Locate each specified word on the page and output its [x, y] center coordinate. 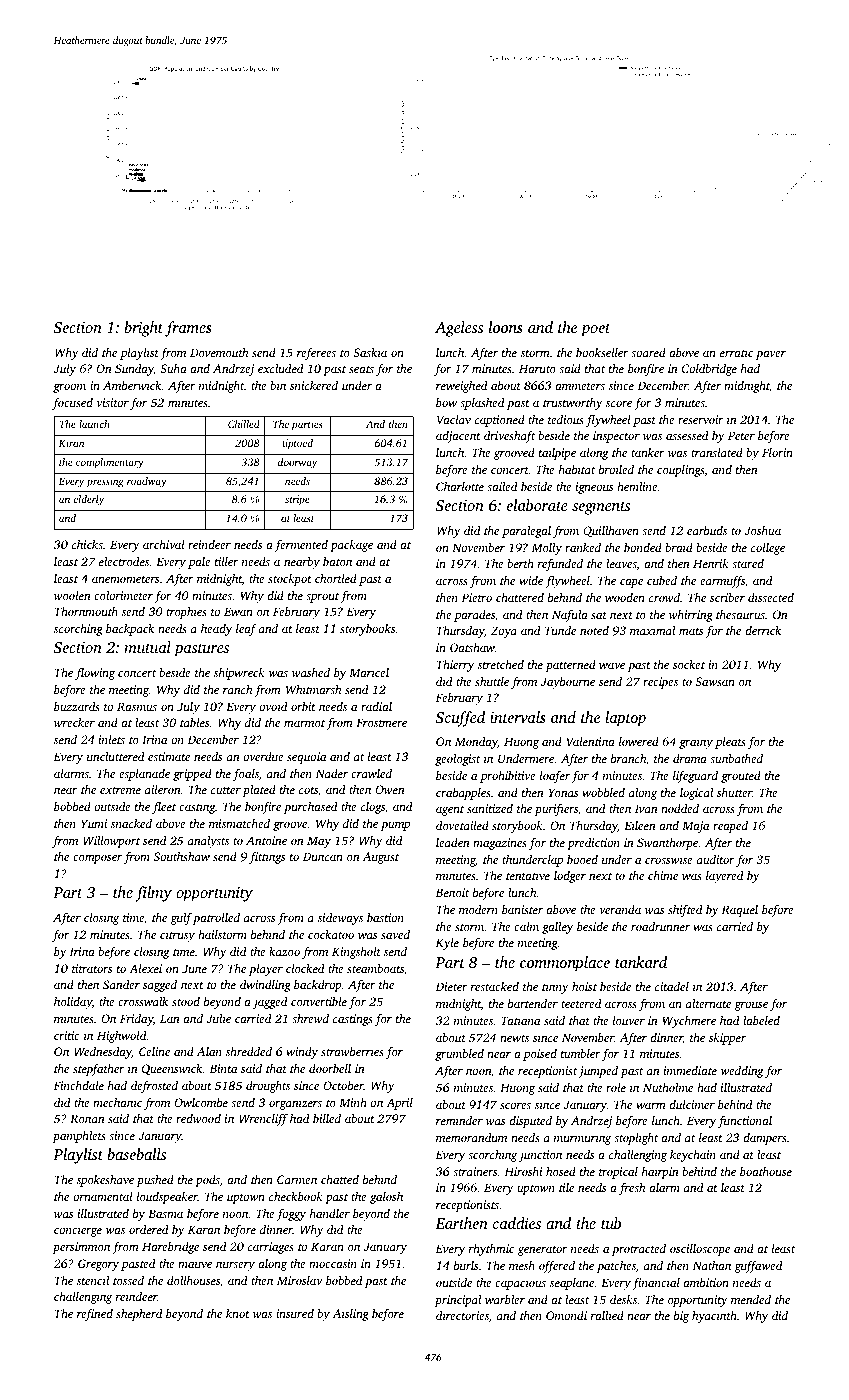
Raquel [740, 911]
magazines [500, 844]
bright [143, 329]
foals [246, 775]
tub [611, 1223]
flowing [95, 674]
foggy [291, 1215]
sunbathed [736, 758]
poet [596, 330]
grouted [741, 777]
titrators [92, 968]
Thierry [455, 666]
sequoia [306, 758]
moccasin [333, 1263]
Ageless [459, 329]
